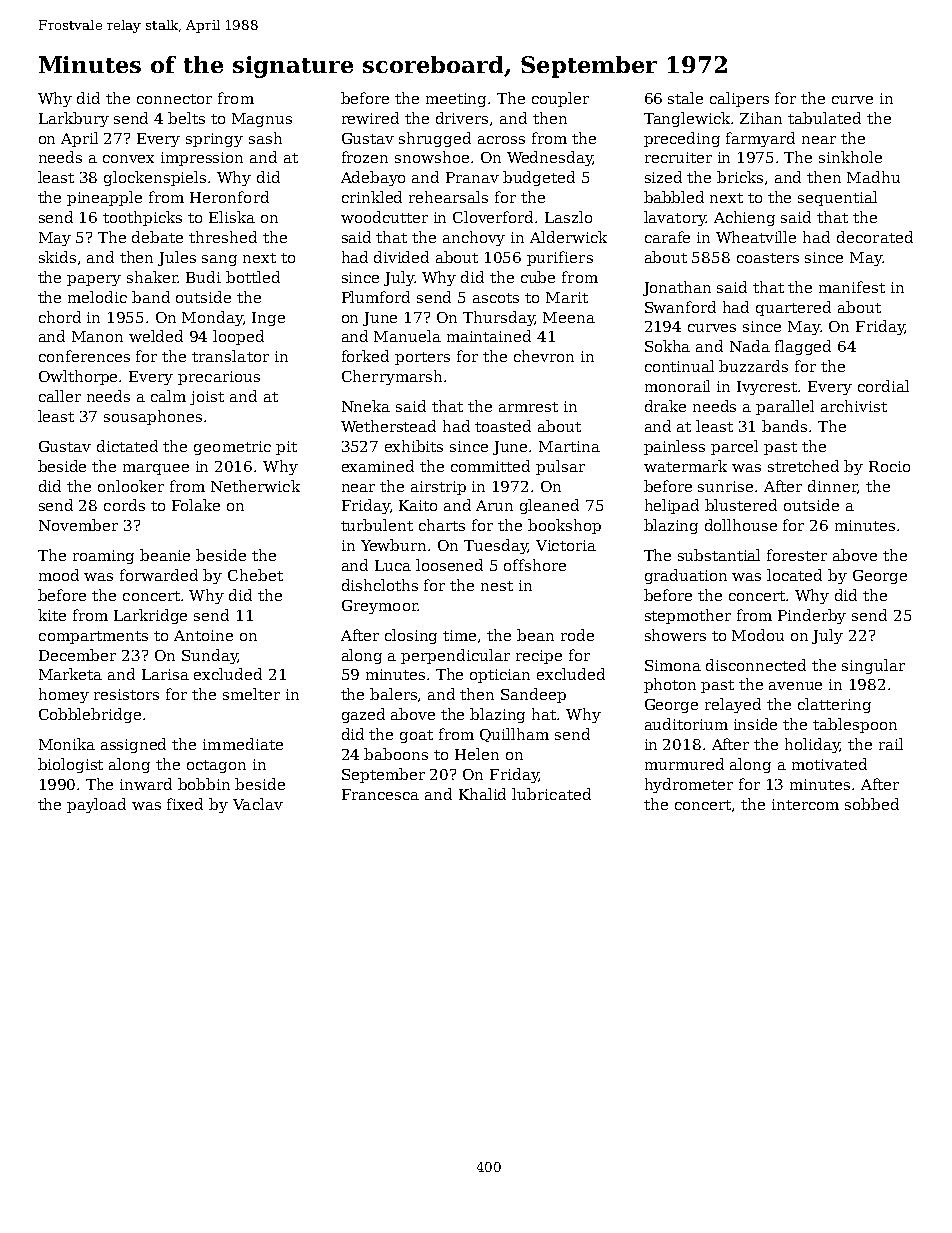 Image resolution: width=952 pixels, height=1233 pixels. What do you see at coordinates (414, 446) in the screenshot?
I see `exhibits` at bounding box center [414, 446].
